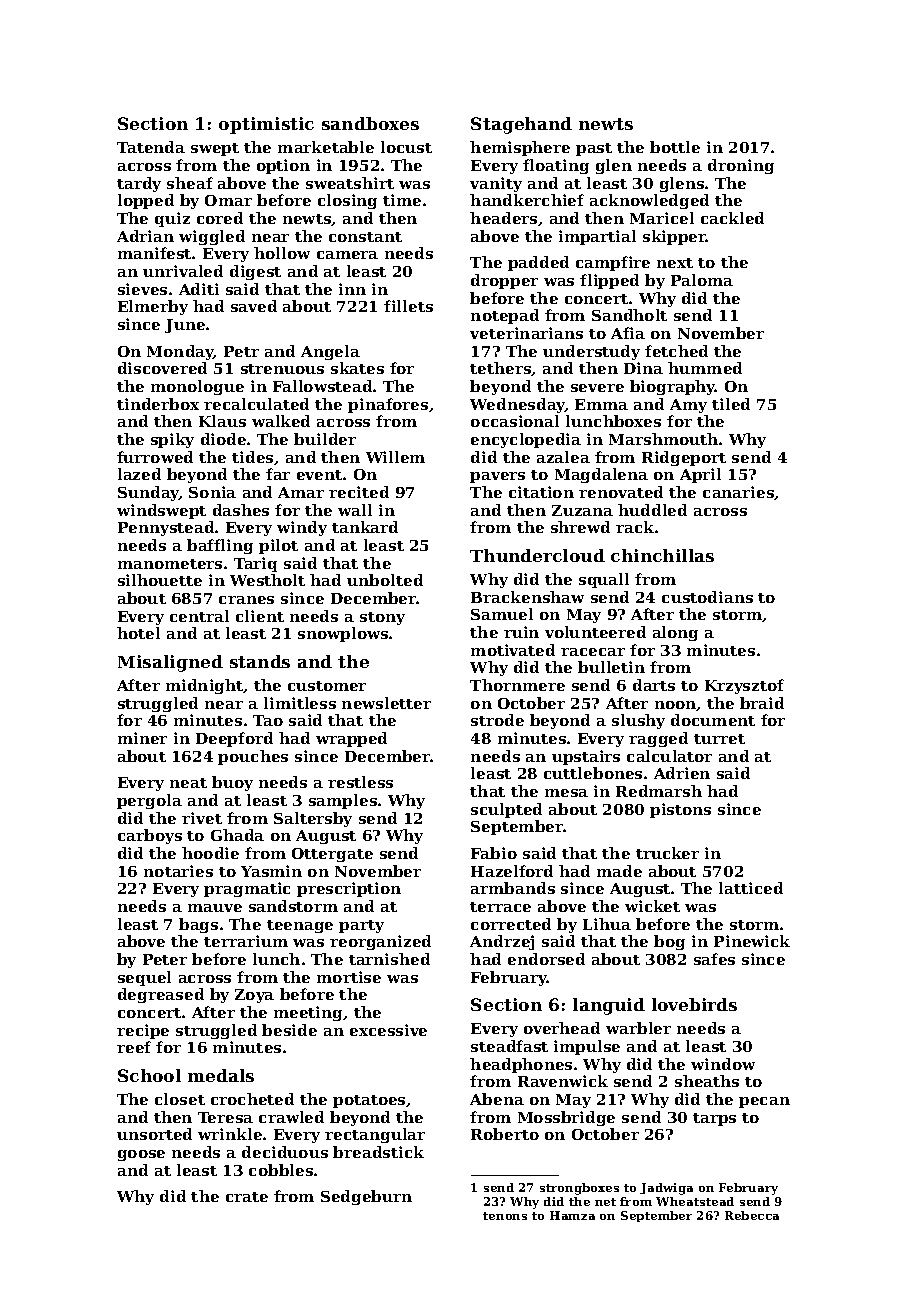  Describe the element at coordinates (378, 1152) in the image. I see `breadstick` at that location.
